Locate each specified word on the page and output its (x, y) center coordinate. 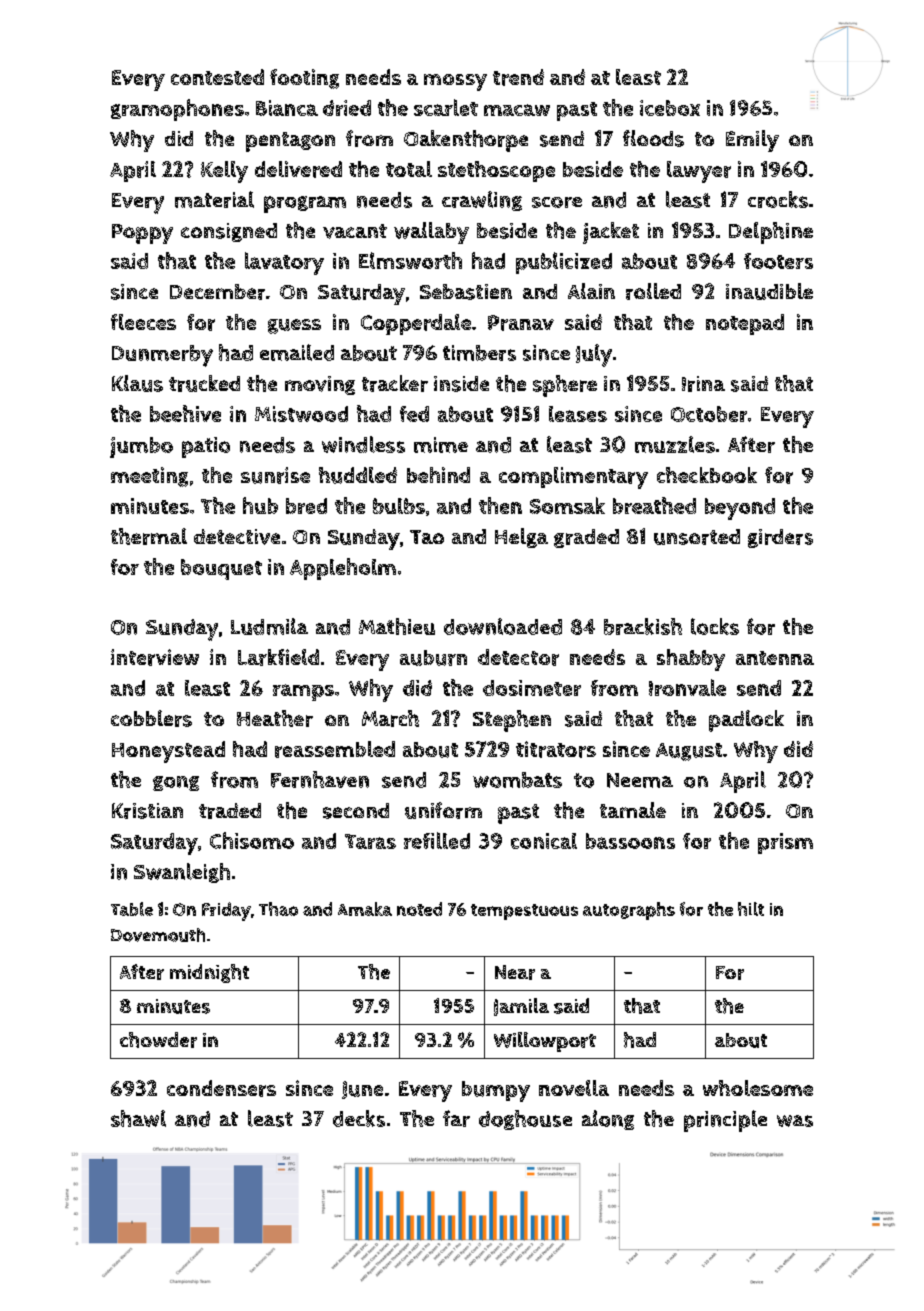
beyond (740, 509)
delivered (298, 169)
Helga (521, 538)
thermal (149, 536)
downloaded (503, 626)
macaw (517, 110)
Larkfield (278, 657)
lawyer (699, 172)
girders (780, 538)
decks (359, 1118)
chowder (158, 1040)
